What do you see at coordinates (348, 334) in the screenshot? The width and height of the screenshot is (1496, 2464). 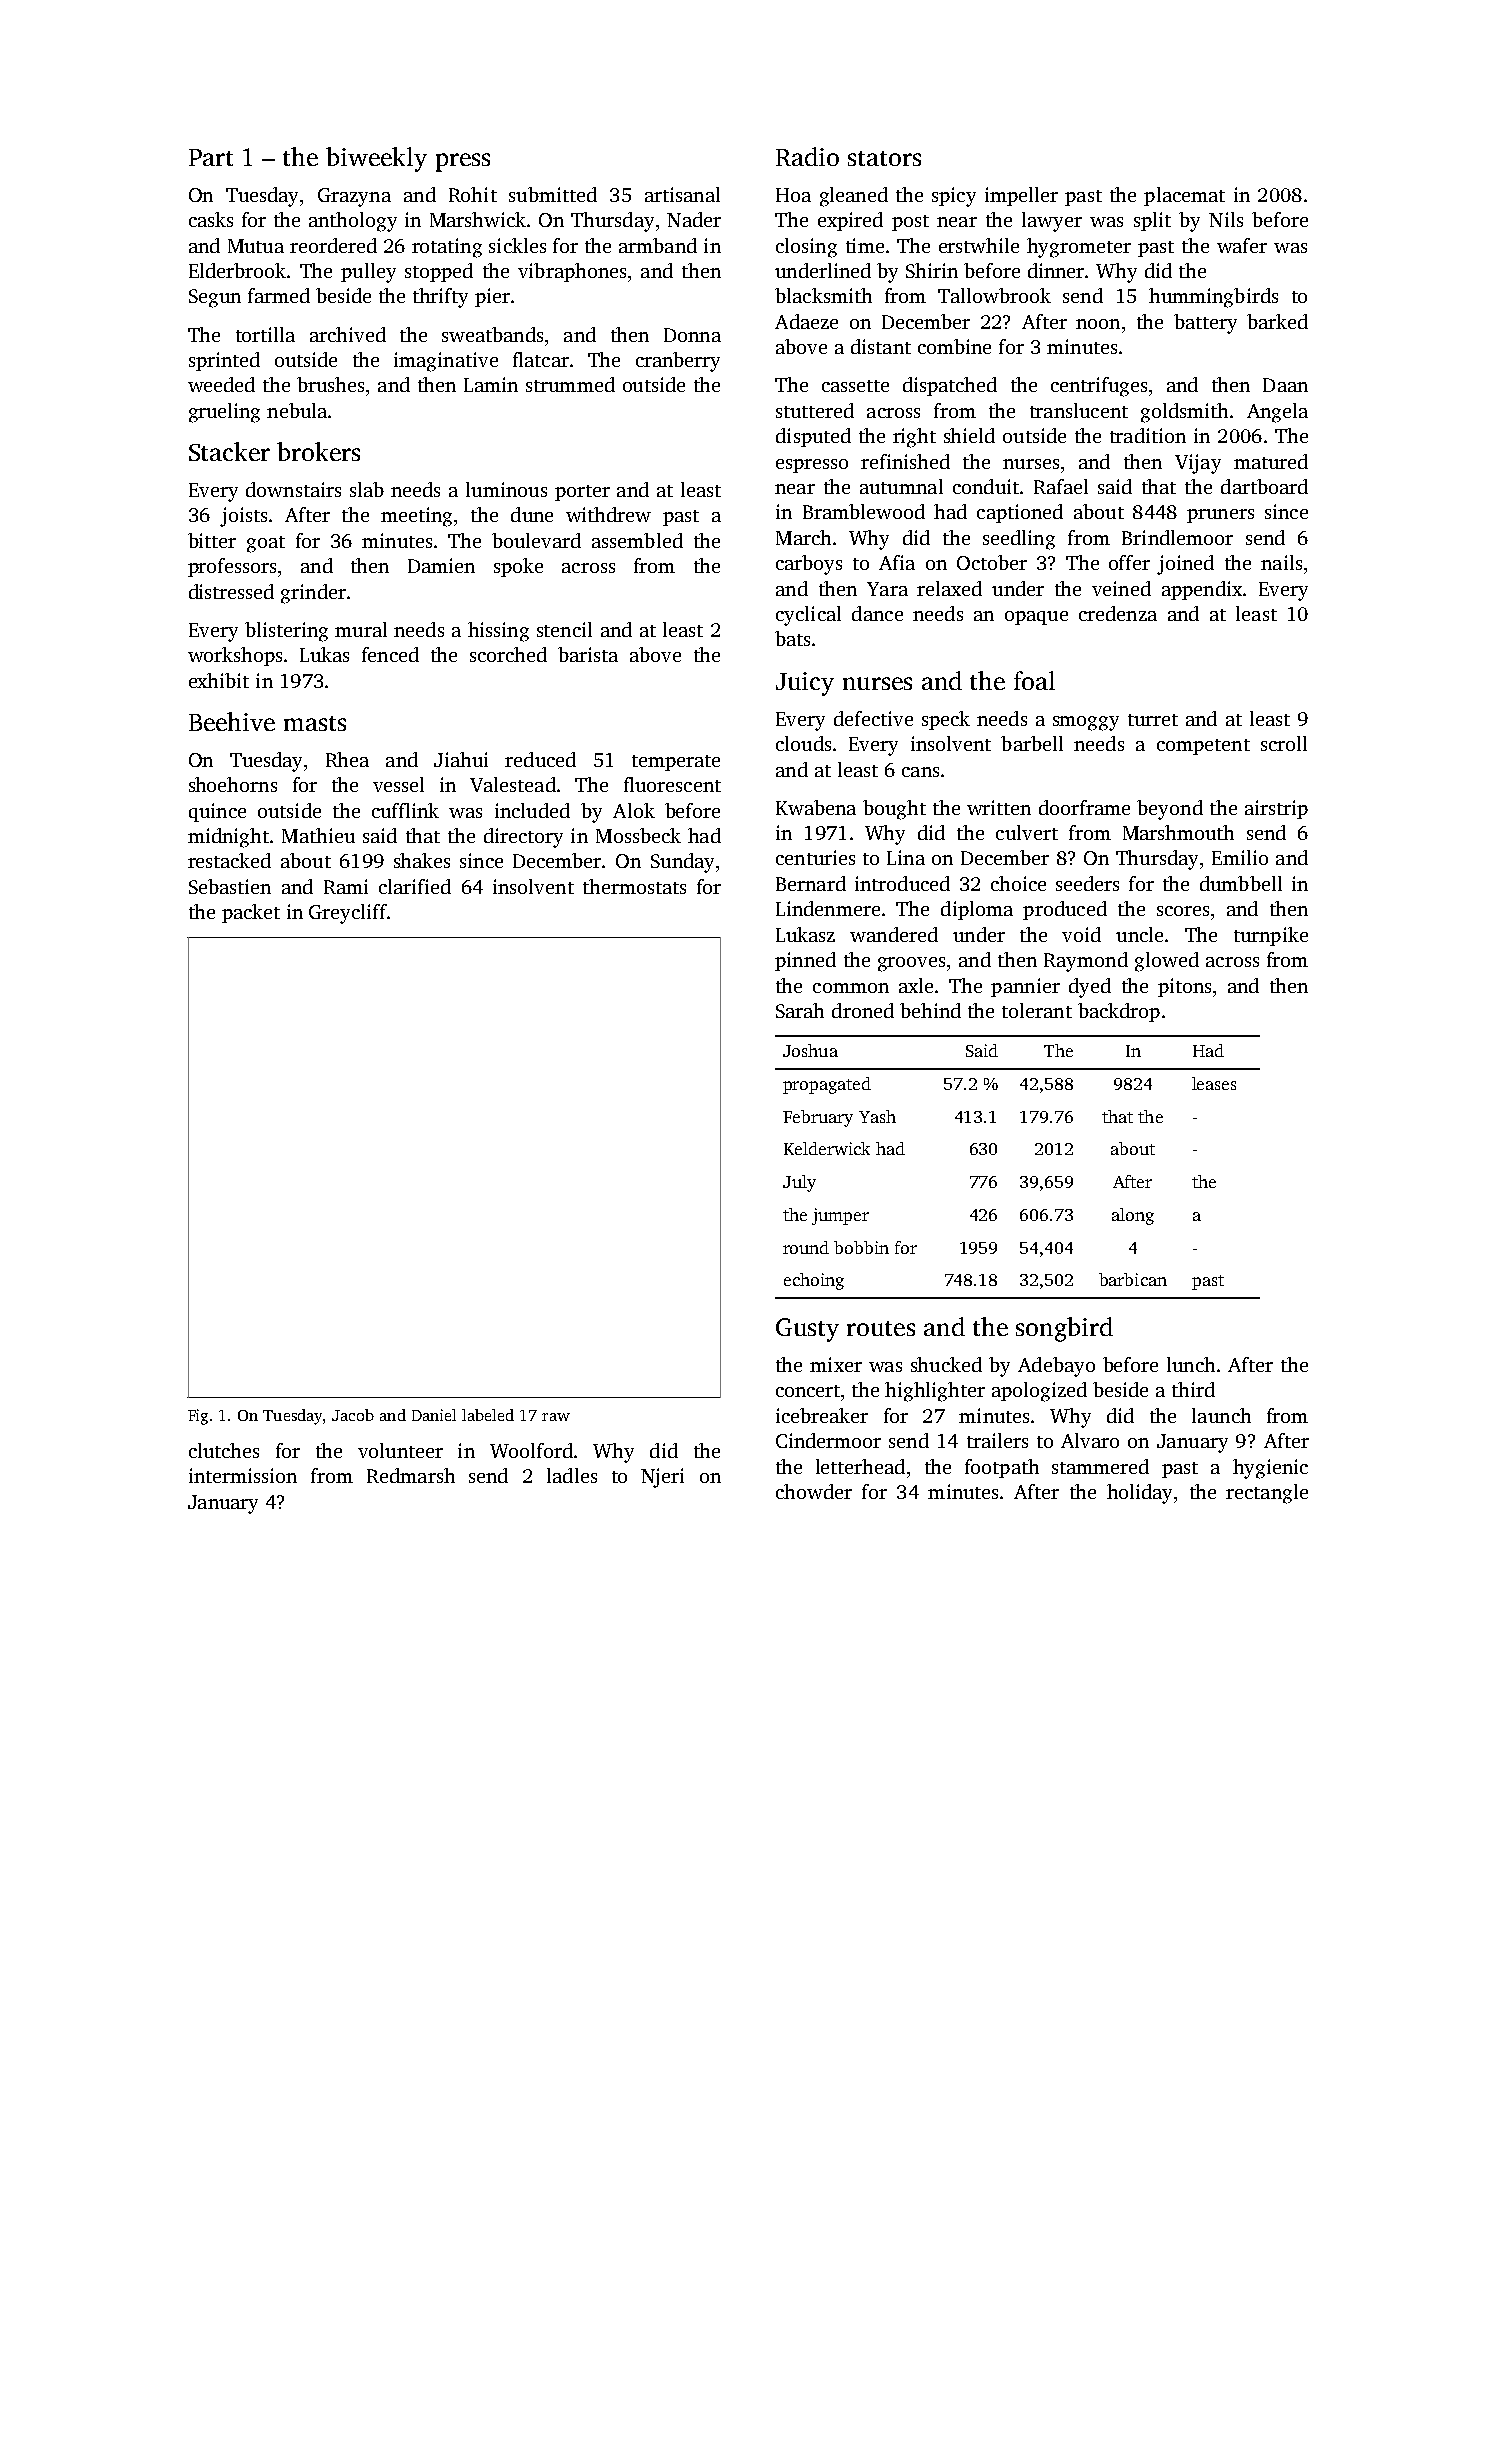 I see `archived` at bounding box center [348, 334].
